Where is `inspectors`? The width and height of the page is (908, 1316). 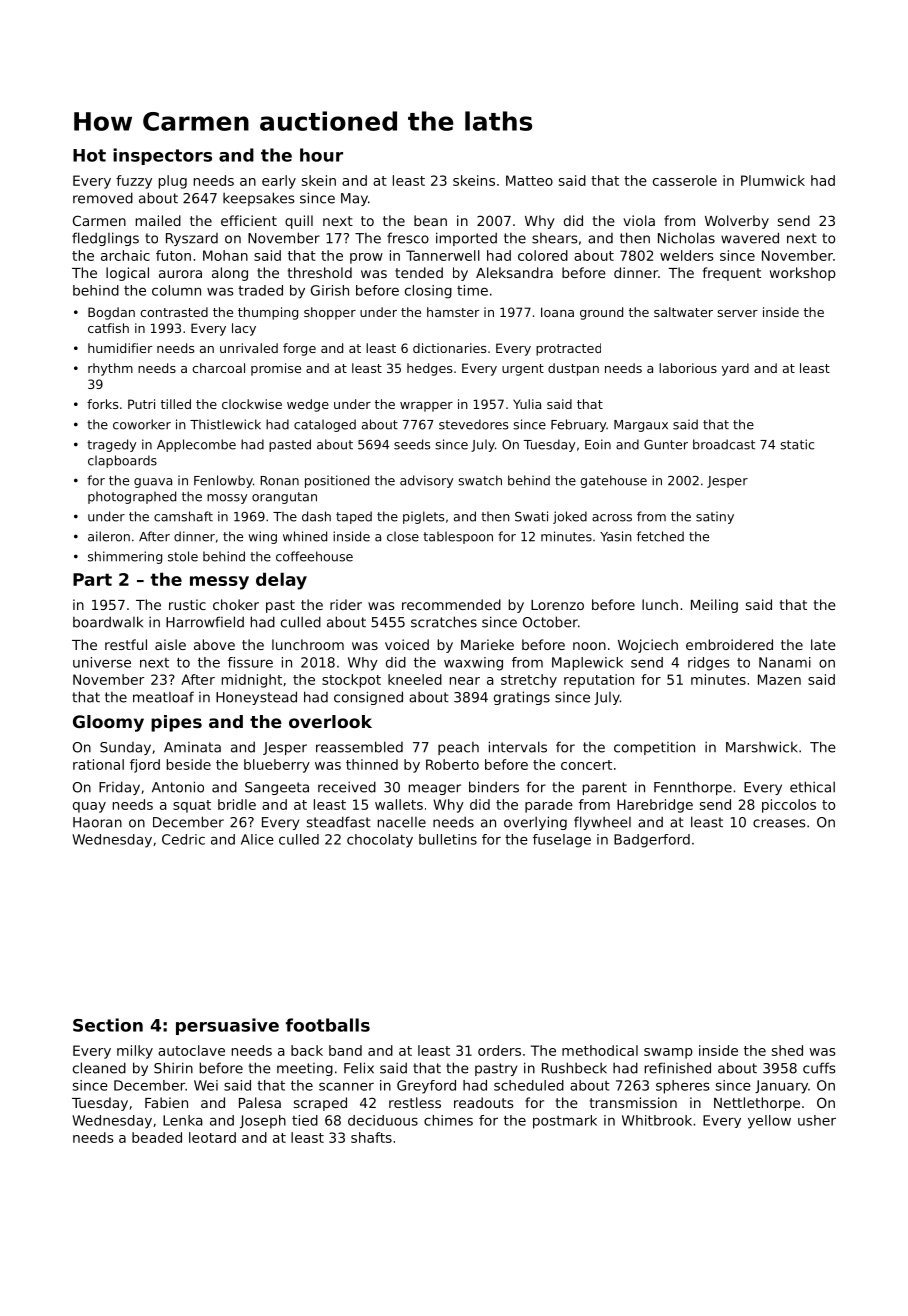
inspectors is located at coordinates (162, 156).
